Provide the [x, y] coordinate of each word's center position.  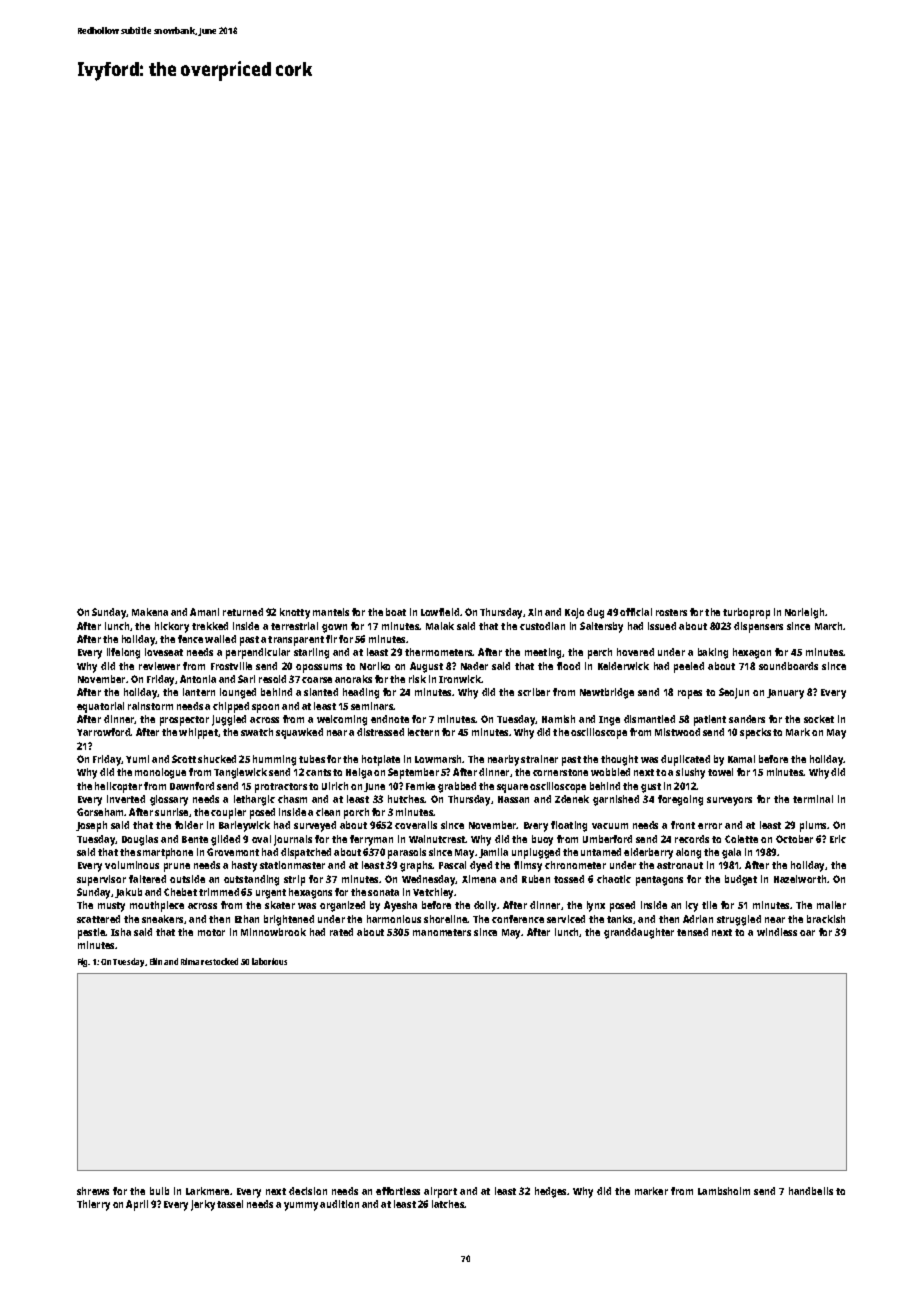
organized [342, 906]
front [683, 825]
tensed [692, 932]
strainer [539, 759]
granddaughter [639, 933]
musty [111, 907]
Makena [150, 612]
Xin [535, 612]
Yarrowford [104, 732]
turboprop [746, 613]
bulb [159, 1191]
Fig [83, 962]
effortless [398, 1191]
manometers [442, 932]
